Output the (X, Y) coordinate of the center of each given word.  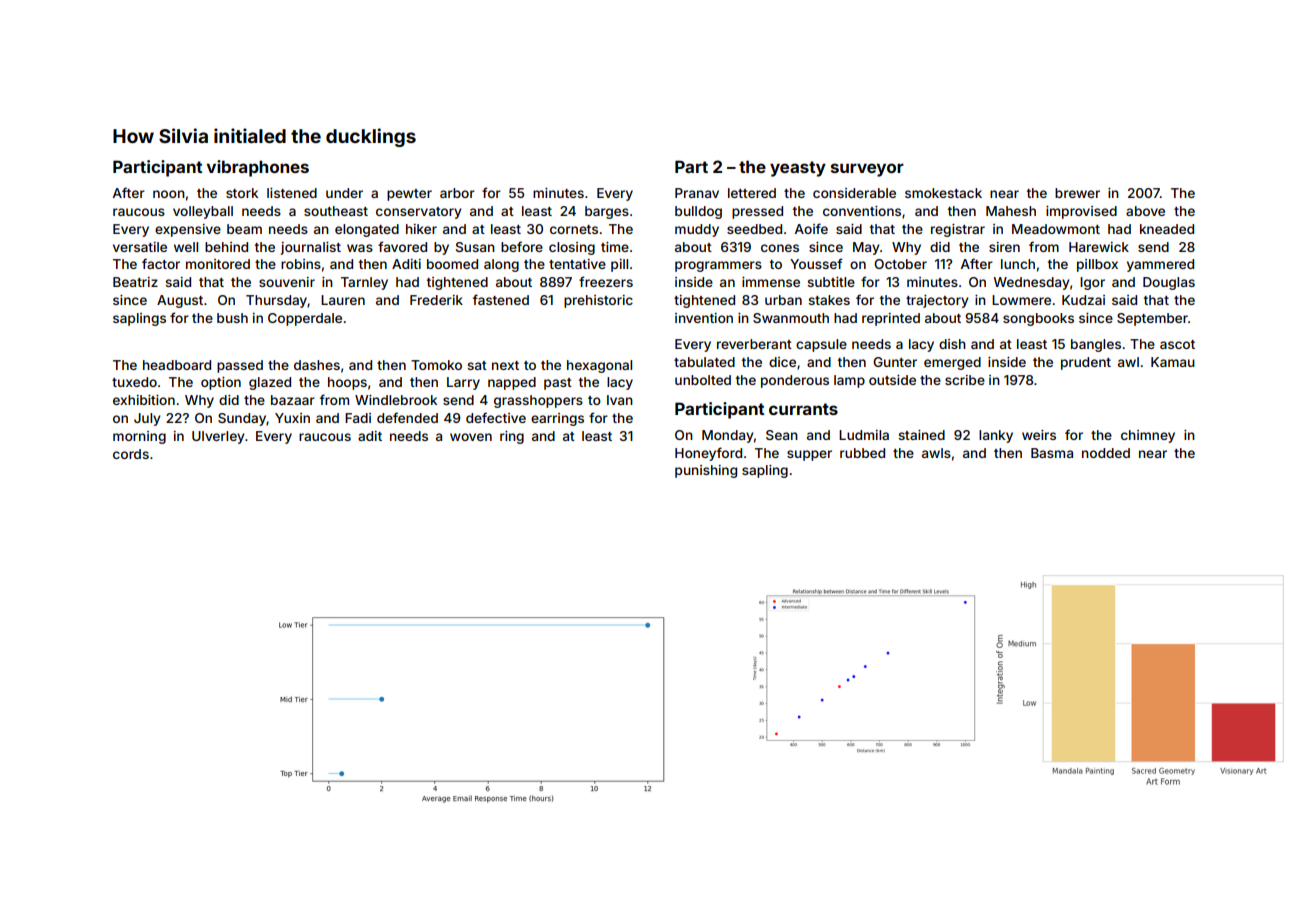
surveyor (867, 170)
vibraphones (257, 168)
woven (471, 437)
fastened (501, 299)
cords (131, 454)
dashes (317, 365)
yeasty (798, 169)
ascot (1177, 344)
